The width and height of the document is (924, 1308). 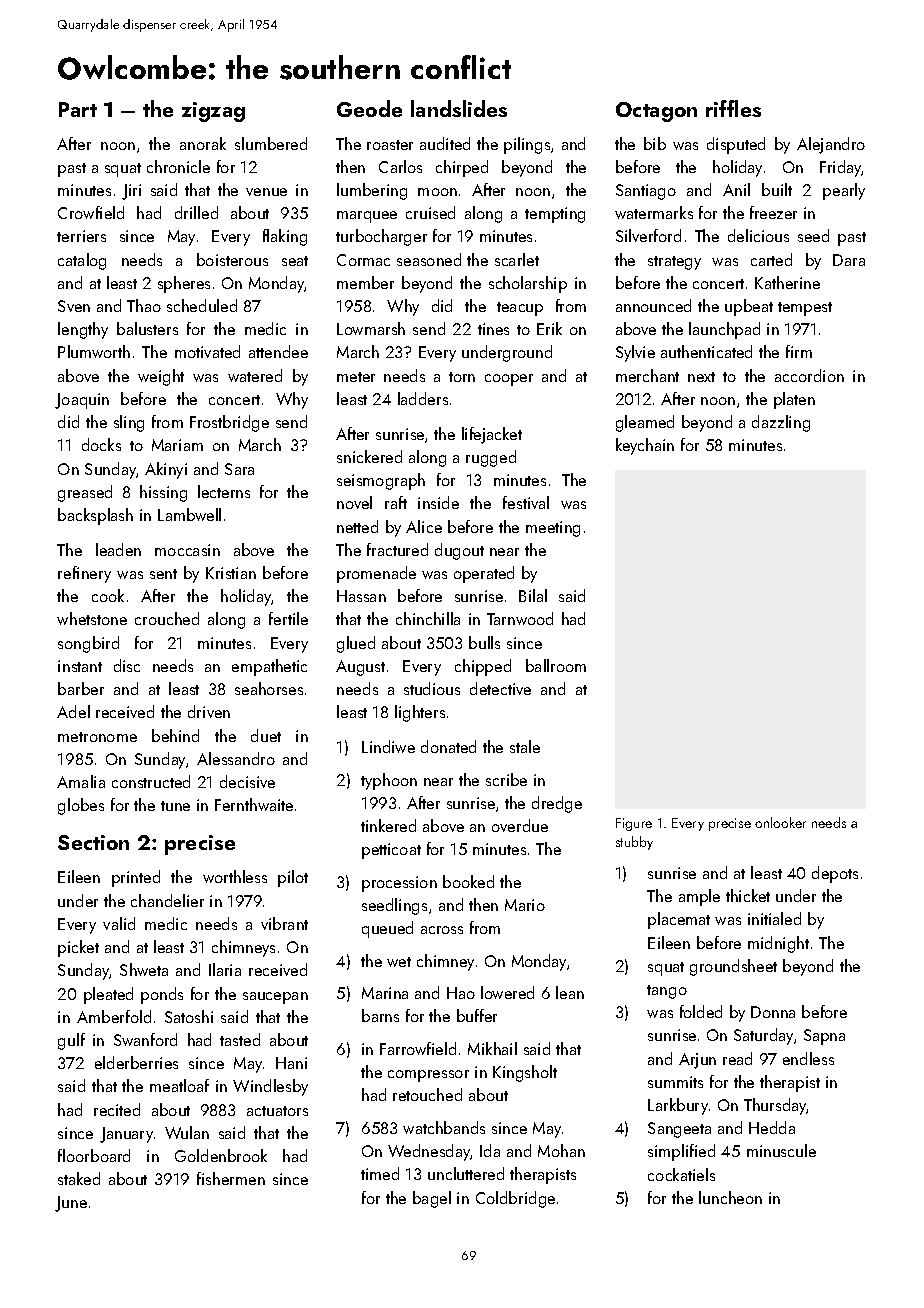 I want to click on onlooker, so click(x=780, y=822).
